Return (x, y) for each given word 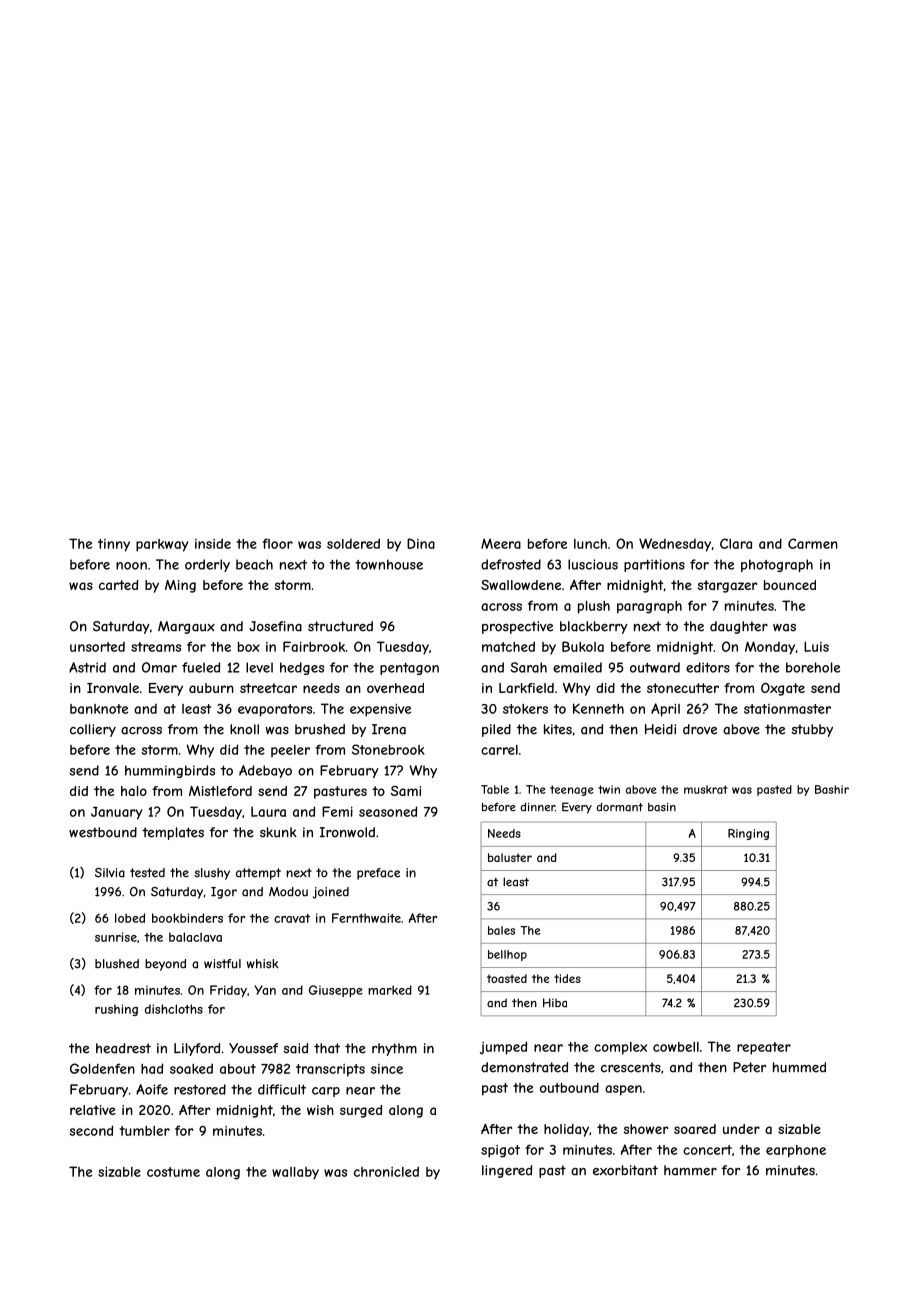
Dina (421, 543)
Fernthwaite (366, 918)
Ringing (748, 834)
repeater (764, 1048)
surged (361, 1111)
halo (134, 791)
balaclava (195, 937)
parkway (162, 545)
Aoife (152, 1089)
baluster (510, 857)
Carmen (813, 543)
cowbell (676, 1047)
